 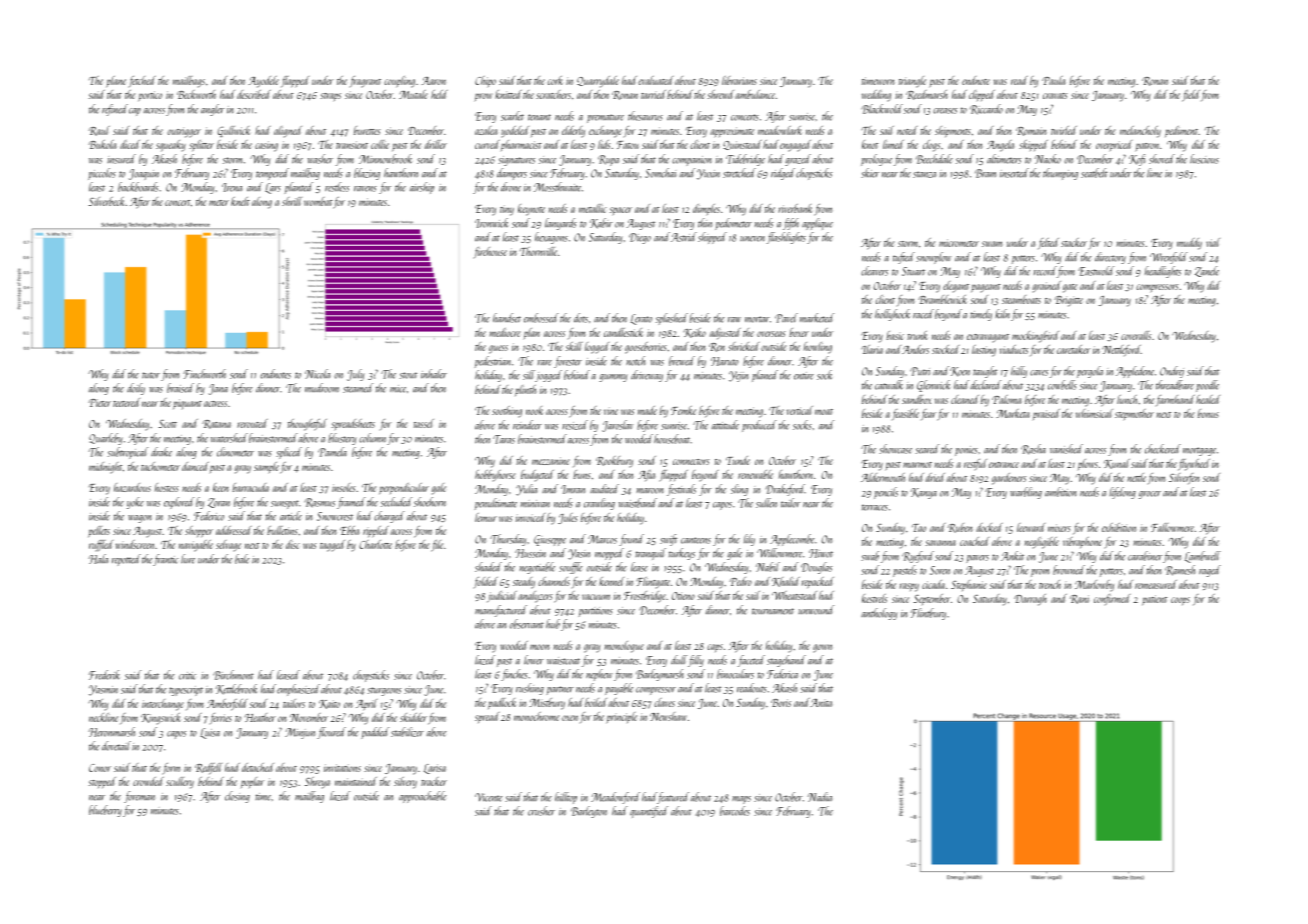 What do you see at coordinates (233, 675) in the screenshot?
I see `Birchmont` at bounding box center [233, 675].
